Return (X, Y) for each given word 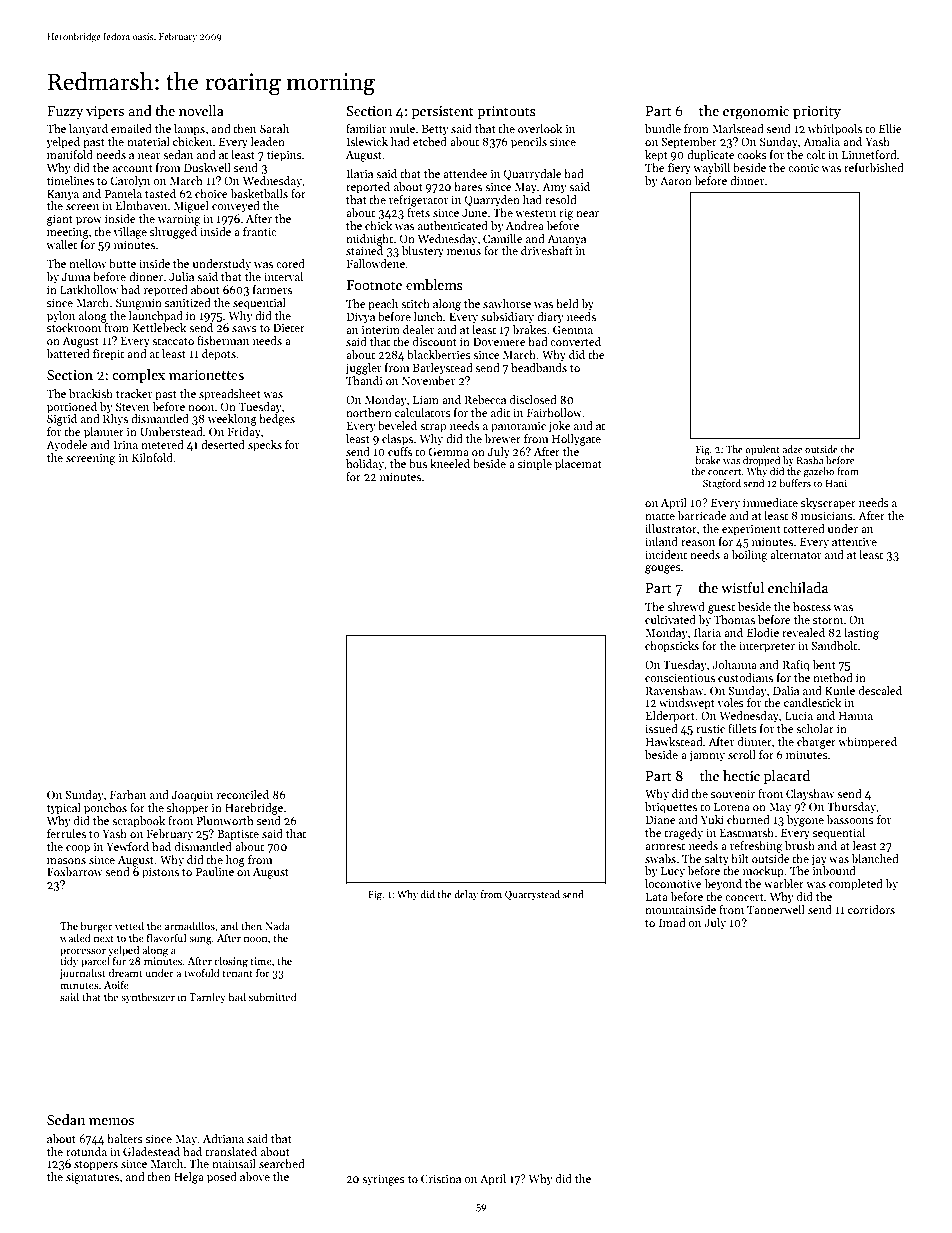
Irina (126, 445)
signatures (92, 1178)
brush (800, 845)
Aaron (676, 181)
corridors (871, 909)
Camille (503, 238)
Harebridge (254, 809)
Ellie (890, 128)
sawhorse (507, 303)
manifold (70, 154)
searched (282, 1163)
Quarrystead (532, 895)
